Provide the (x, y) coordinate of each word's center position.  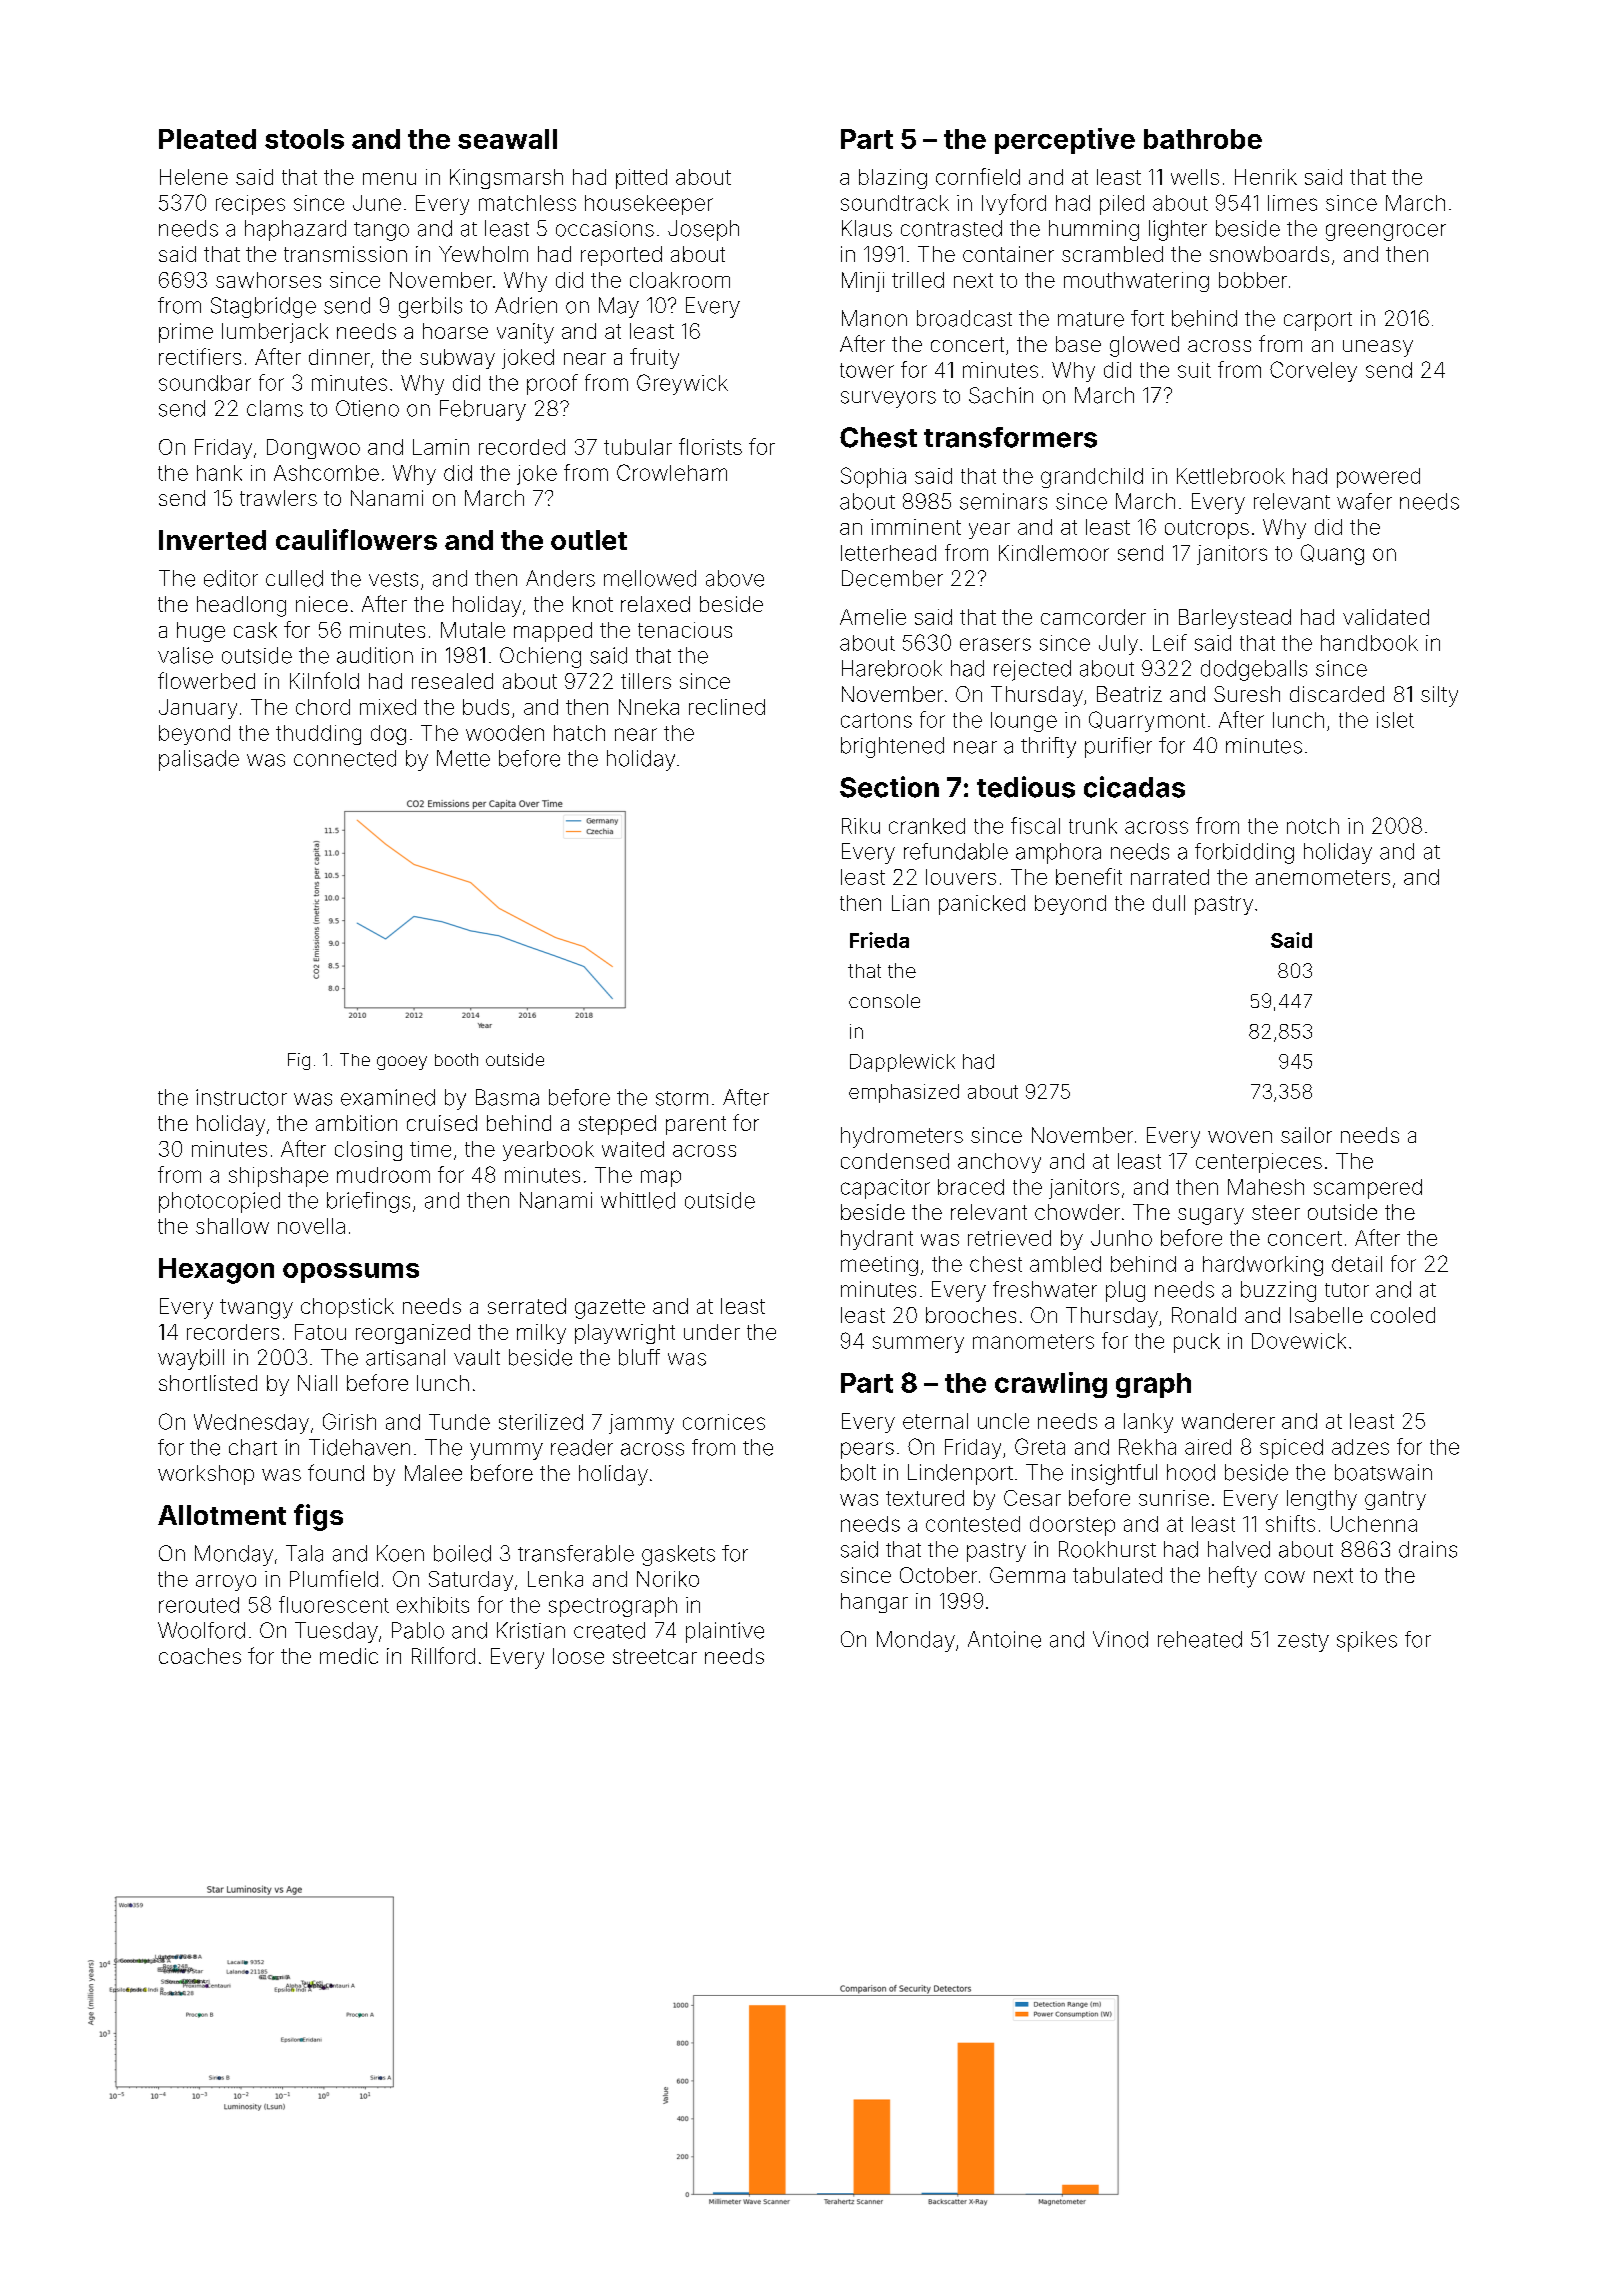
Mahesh (1266, 1187)
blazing (893, 179)
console (884, 1001)
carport (1318, 321)
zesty (1303, 1642)
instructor (241, 1097)
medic (349, 1656)
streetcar (655, 1656)
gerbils (430, 307)
